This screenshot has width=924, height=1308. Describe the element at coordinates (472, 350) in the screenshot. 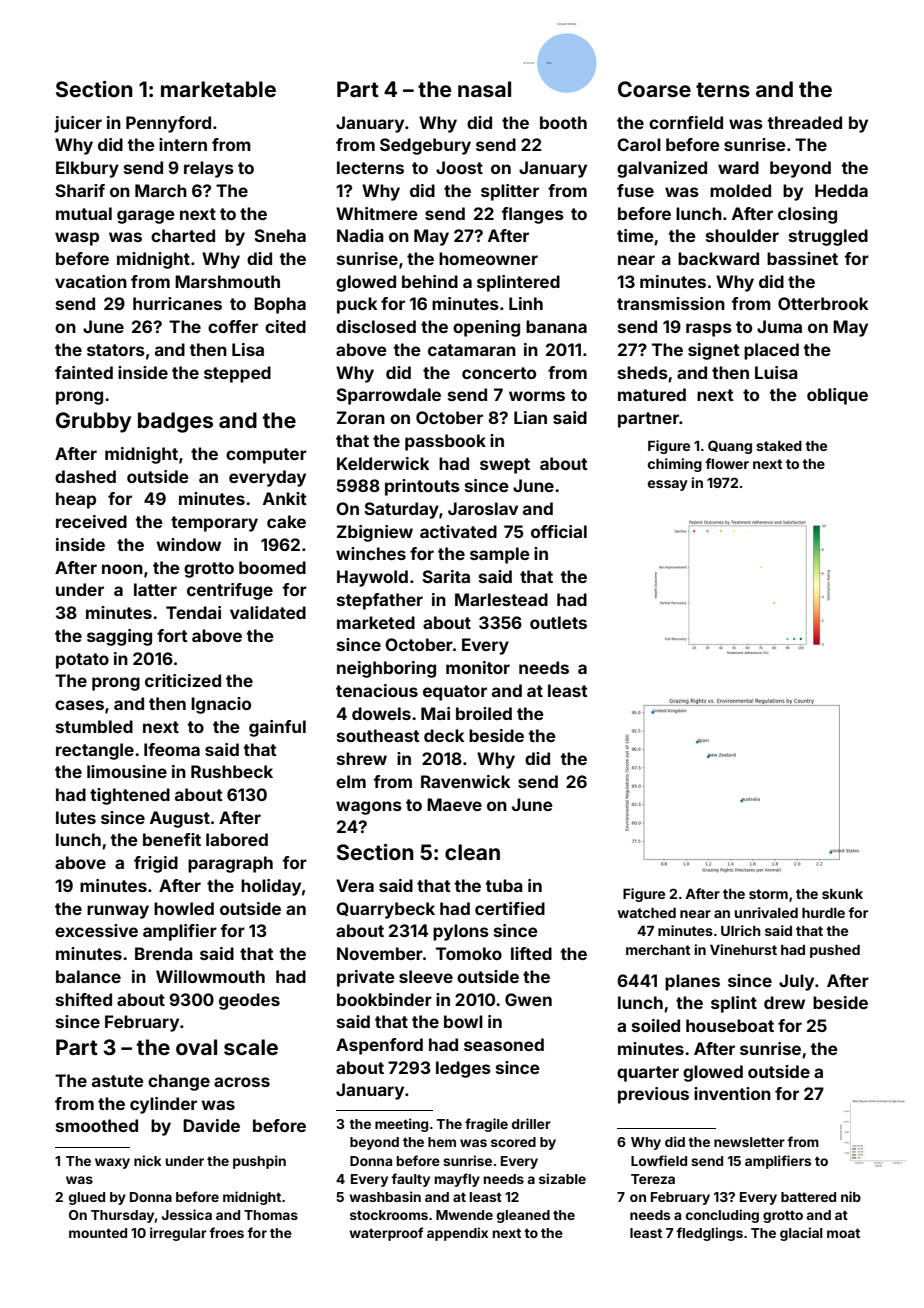

I see `catamaran` at that location.
